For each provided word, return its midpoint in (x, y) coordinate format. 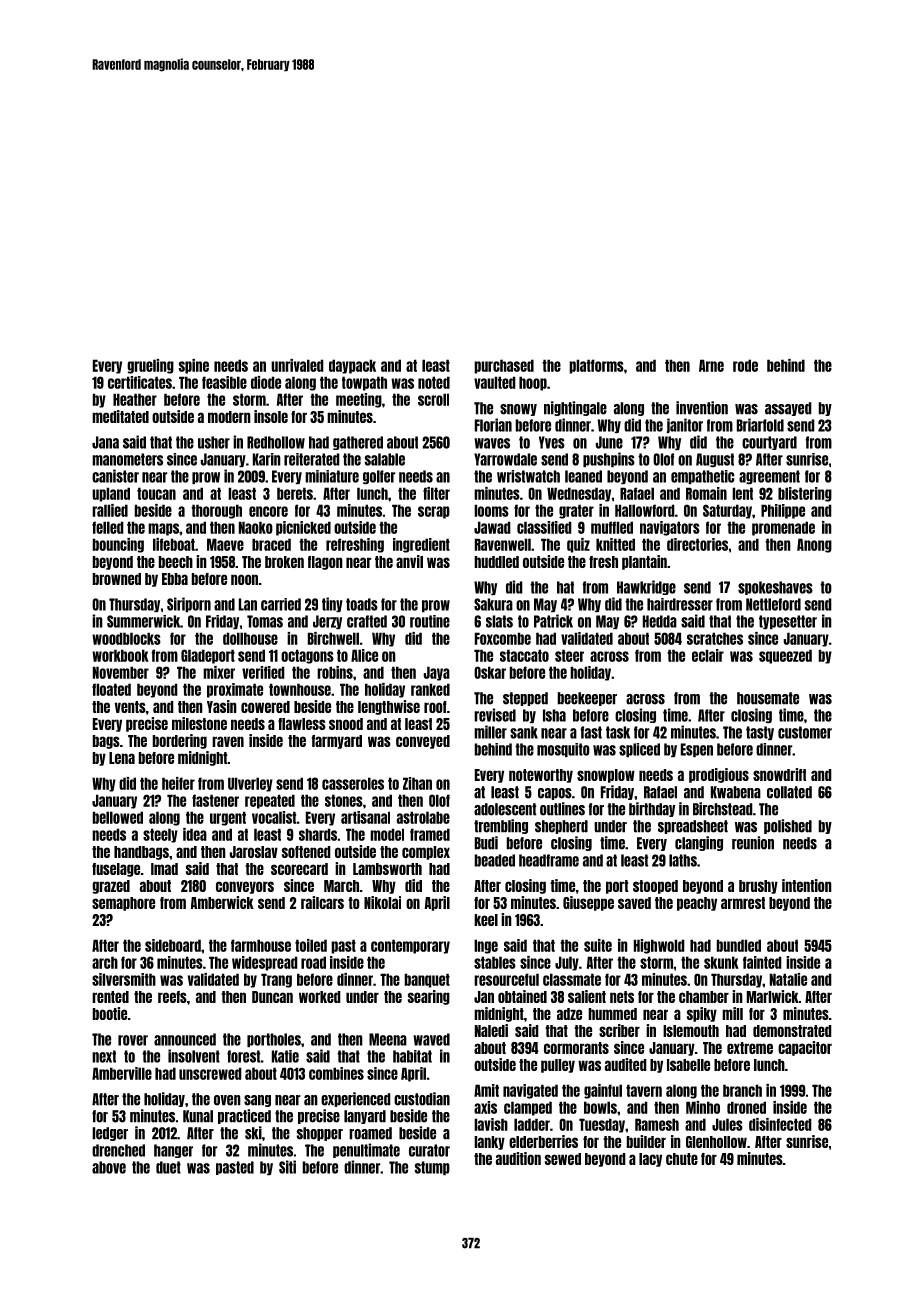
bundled (739, 945)
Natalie (788, 979)
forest (244, 1056)
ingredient (421, 545)
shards (318, 834)
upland (111, 494)
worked (320, 997)
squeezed (785, 656)
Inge (486, 946)
